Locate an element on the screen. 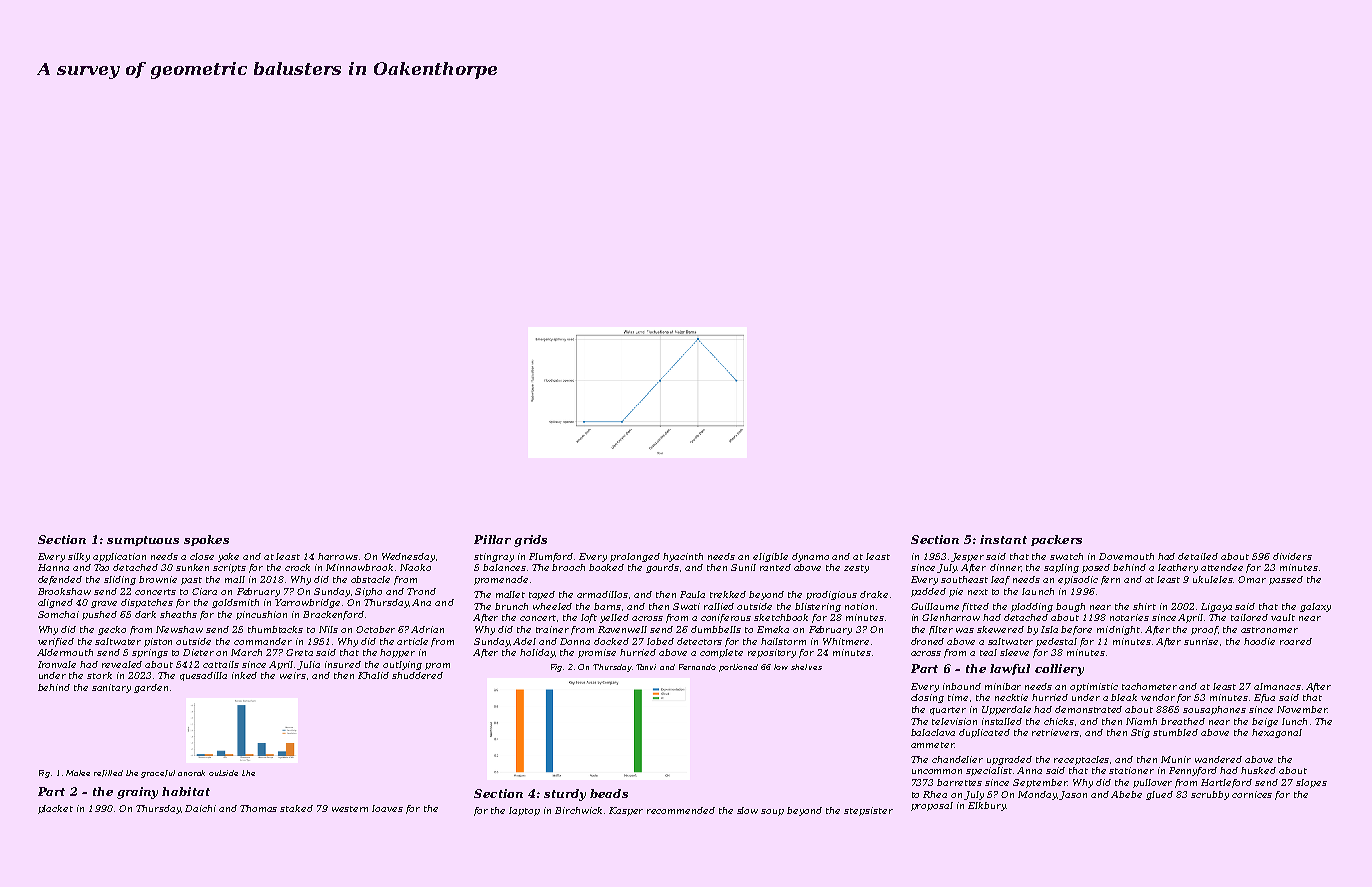  wandered is located at coordinates (1218, 759).
